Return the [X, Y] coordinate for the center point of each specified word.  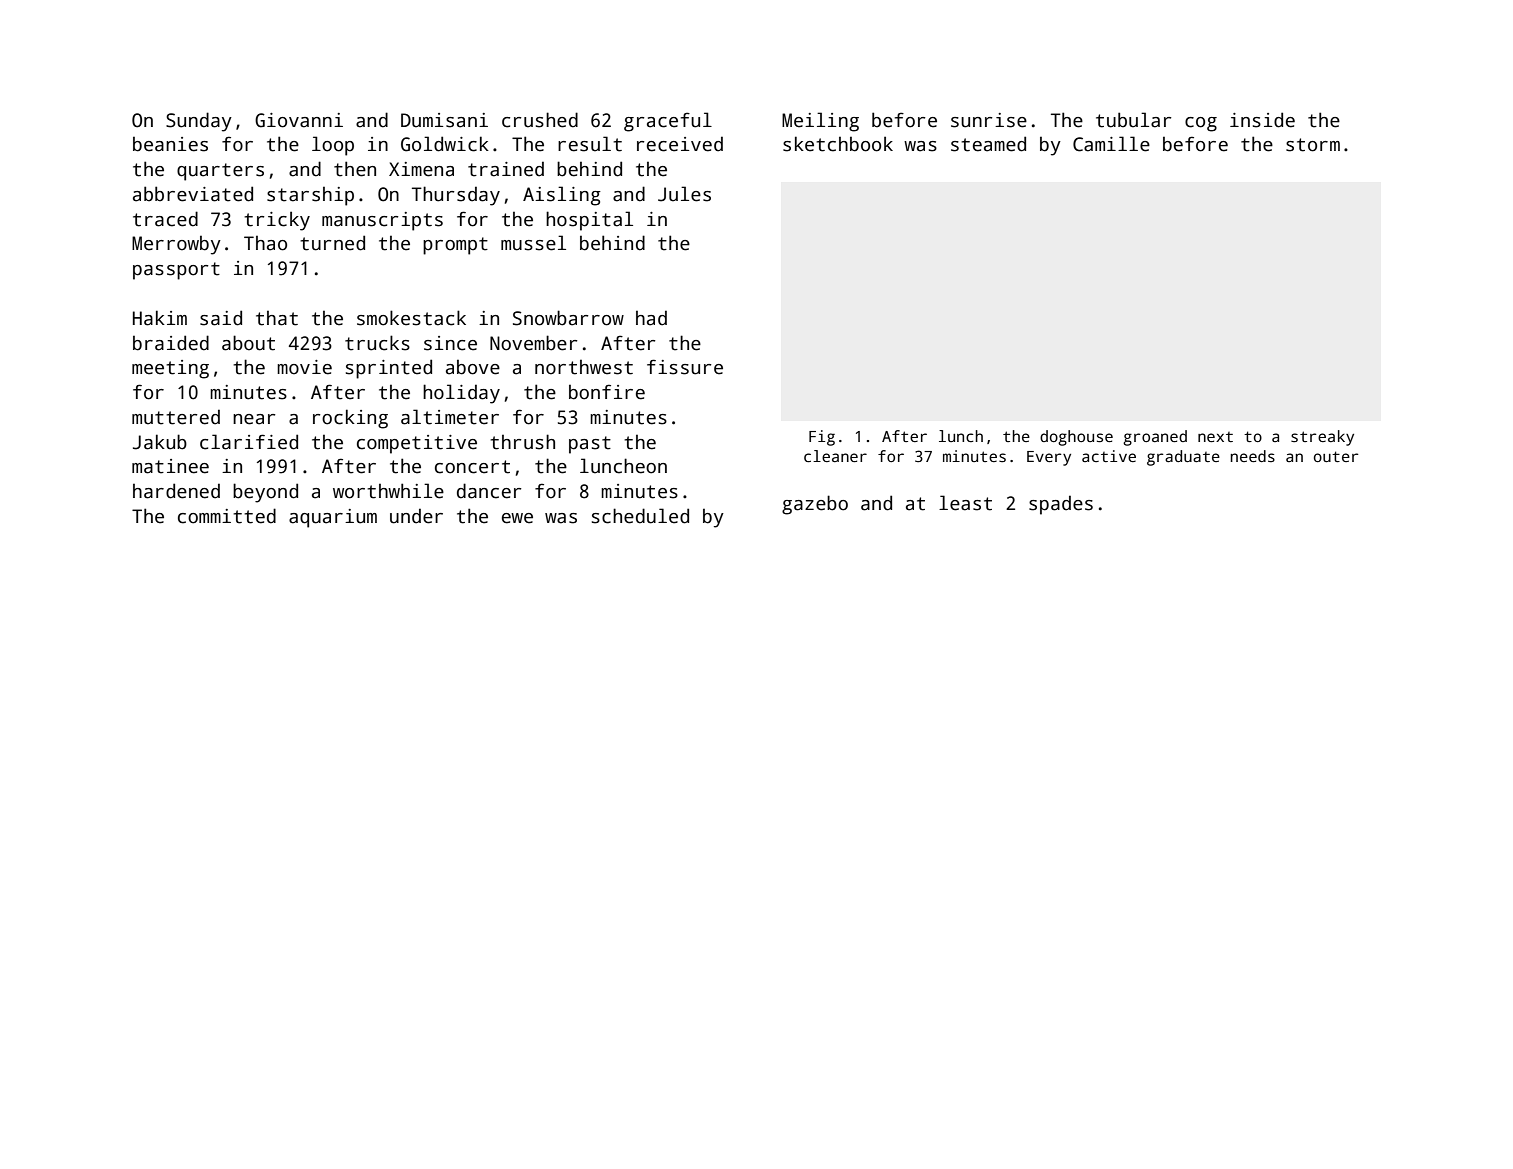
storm [1313, 145]
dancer [489, 491]
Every [1049, 458]
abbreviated [193, 194]
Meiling [820, 122]
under [416, 516]
